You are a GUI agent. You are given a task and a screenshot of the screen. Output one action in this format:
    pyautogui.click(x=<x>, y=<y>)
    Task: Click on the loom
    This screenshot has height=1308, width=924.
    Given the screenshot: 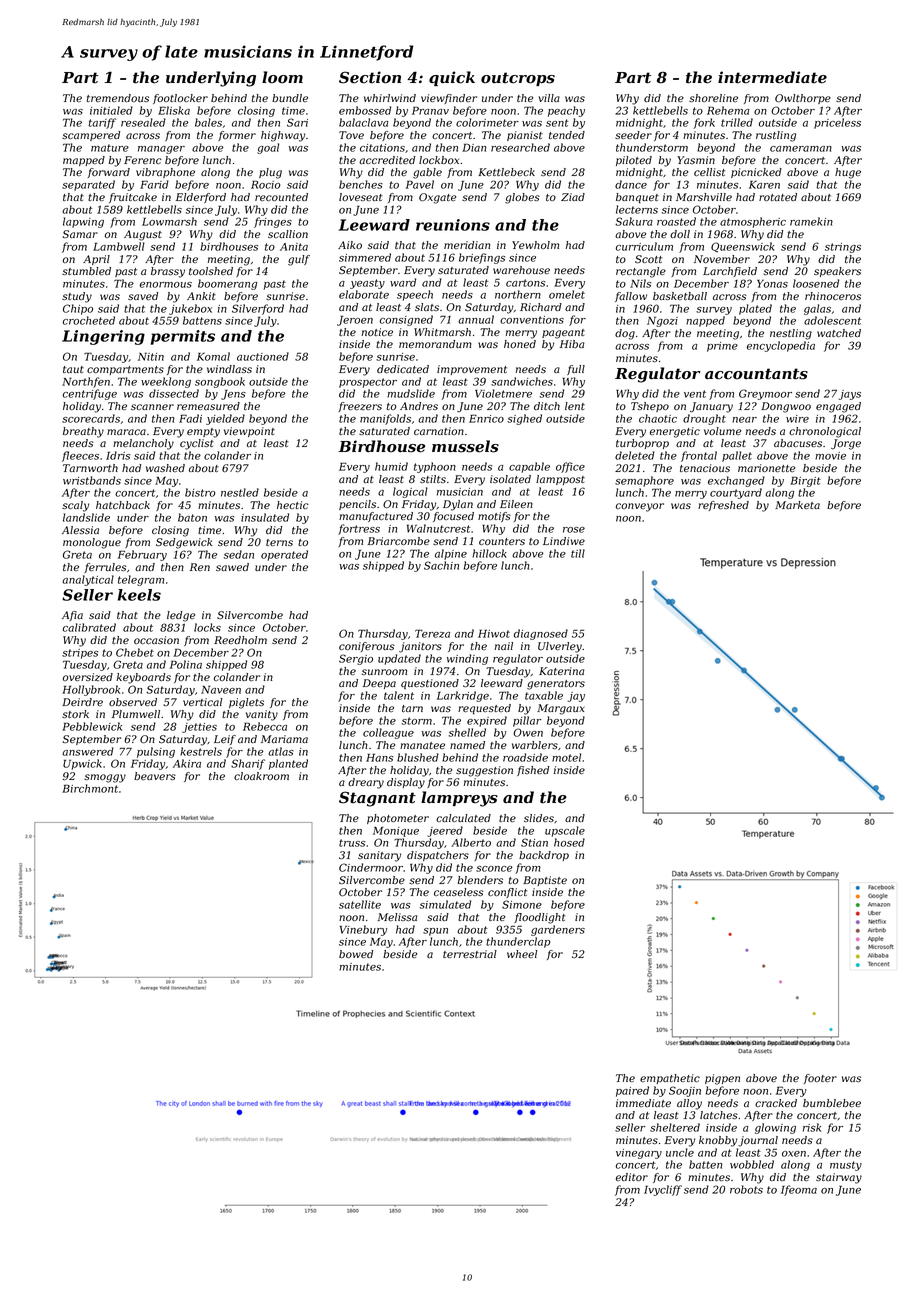 What is the action you would take?
    pyautogui.click(x=282, y=77)
